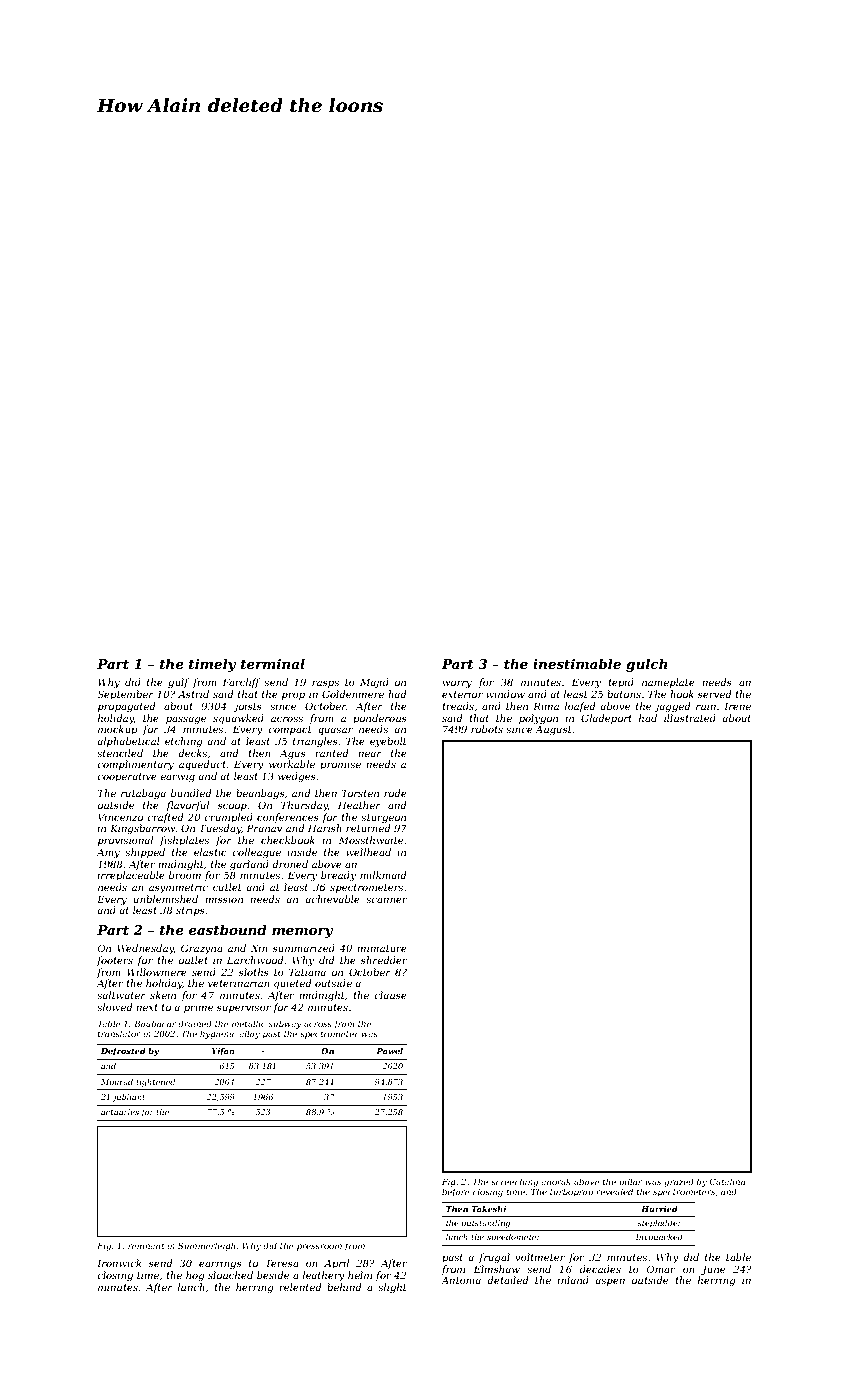  Describe the element at coordinates (457, 684) in the screenshot. I see `worry` at that location.
